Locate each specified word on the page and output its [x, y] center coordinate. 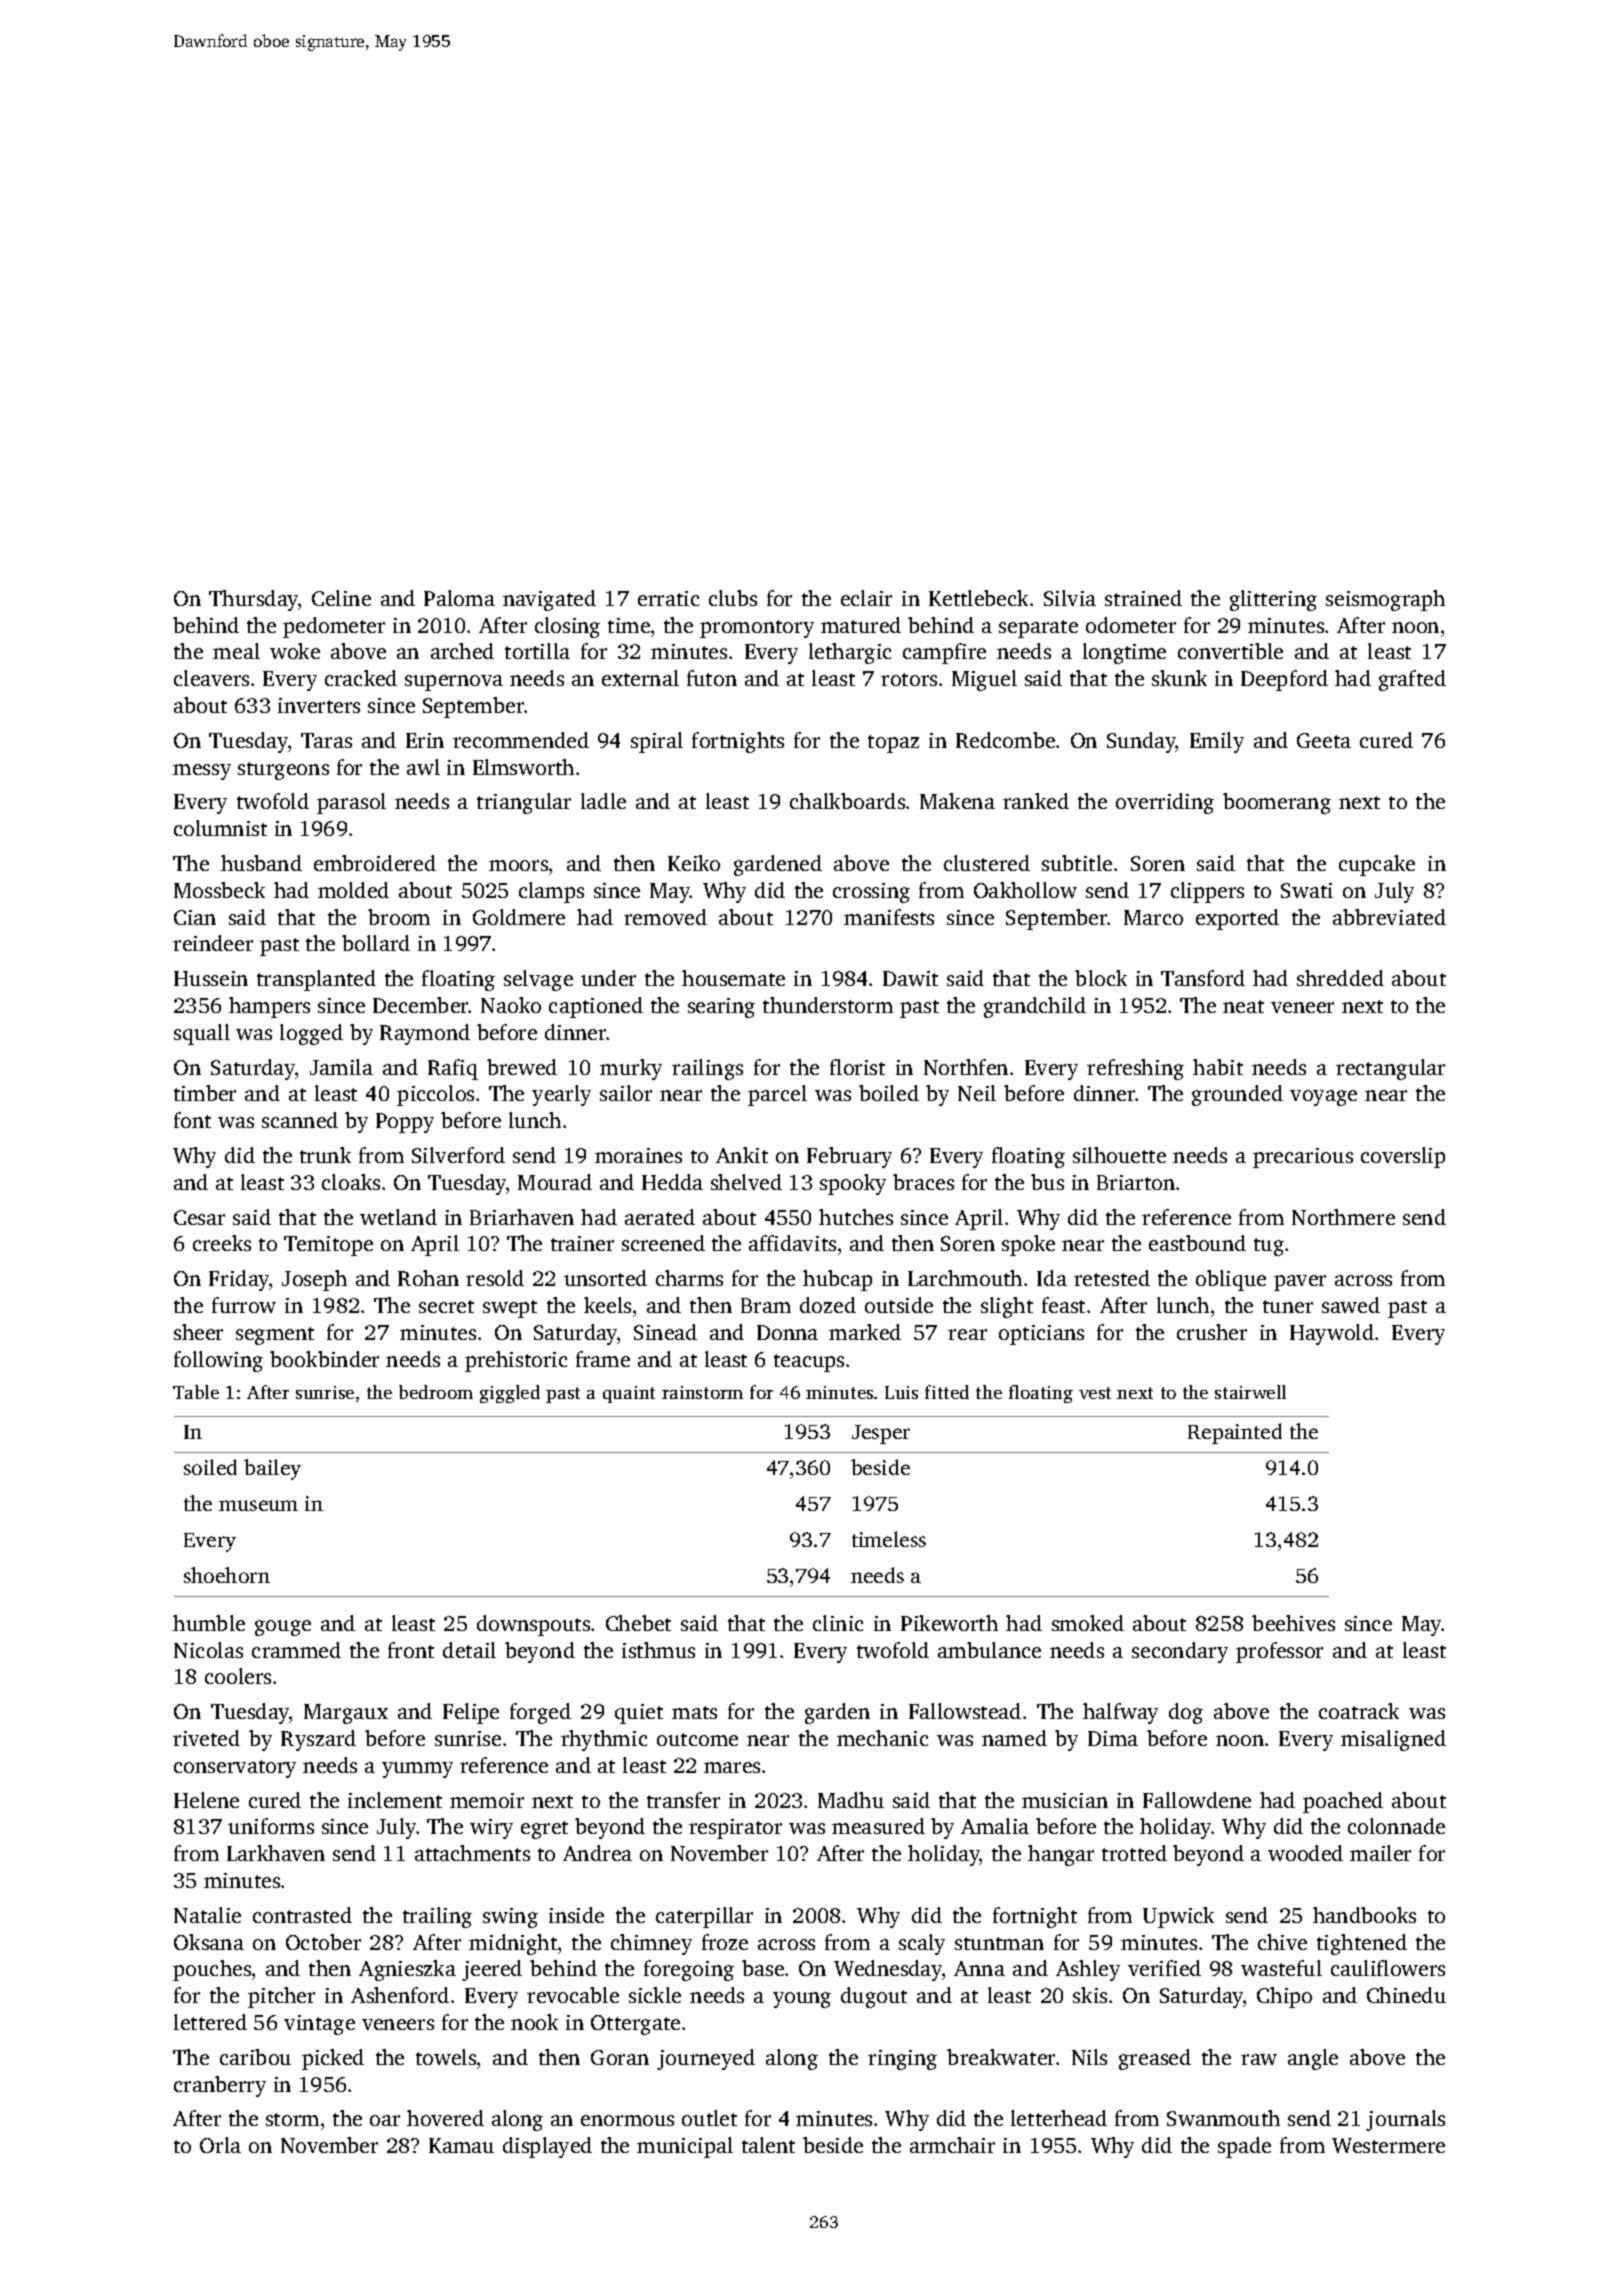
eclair [866, 598]
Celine [341, 598]
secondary [1180, 1652]
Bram [766, 1305]
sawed [1351, 1305]
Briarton [1136, 1182]
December [421, 1005]
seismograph [1385, 600]
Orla [220, 2145]
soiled [210, 1467]
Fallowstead [965, 1711]
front [411, 1650]
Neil [977, 1093]
